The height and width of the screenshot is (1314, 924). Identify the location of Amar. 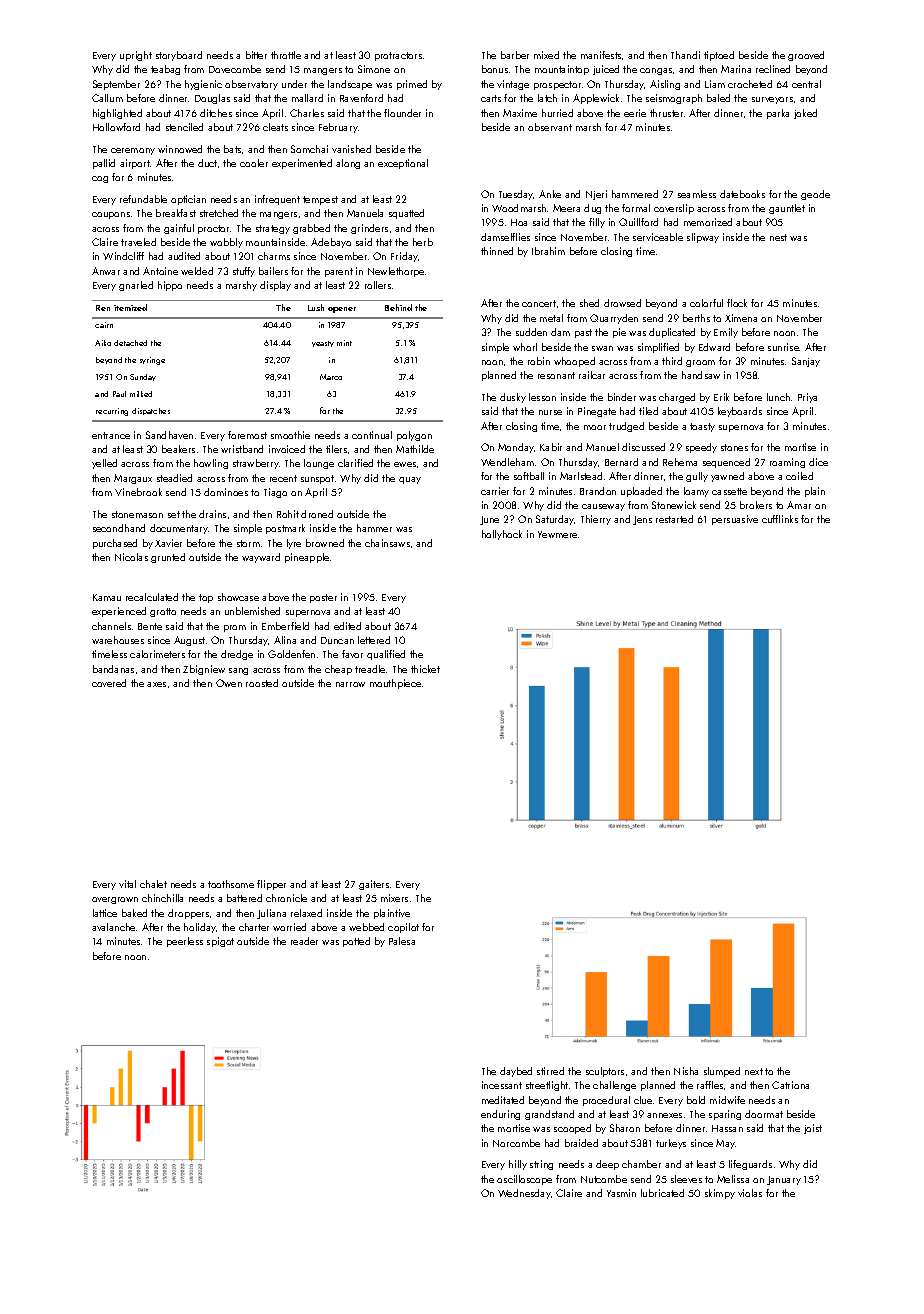
(799, 505).
